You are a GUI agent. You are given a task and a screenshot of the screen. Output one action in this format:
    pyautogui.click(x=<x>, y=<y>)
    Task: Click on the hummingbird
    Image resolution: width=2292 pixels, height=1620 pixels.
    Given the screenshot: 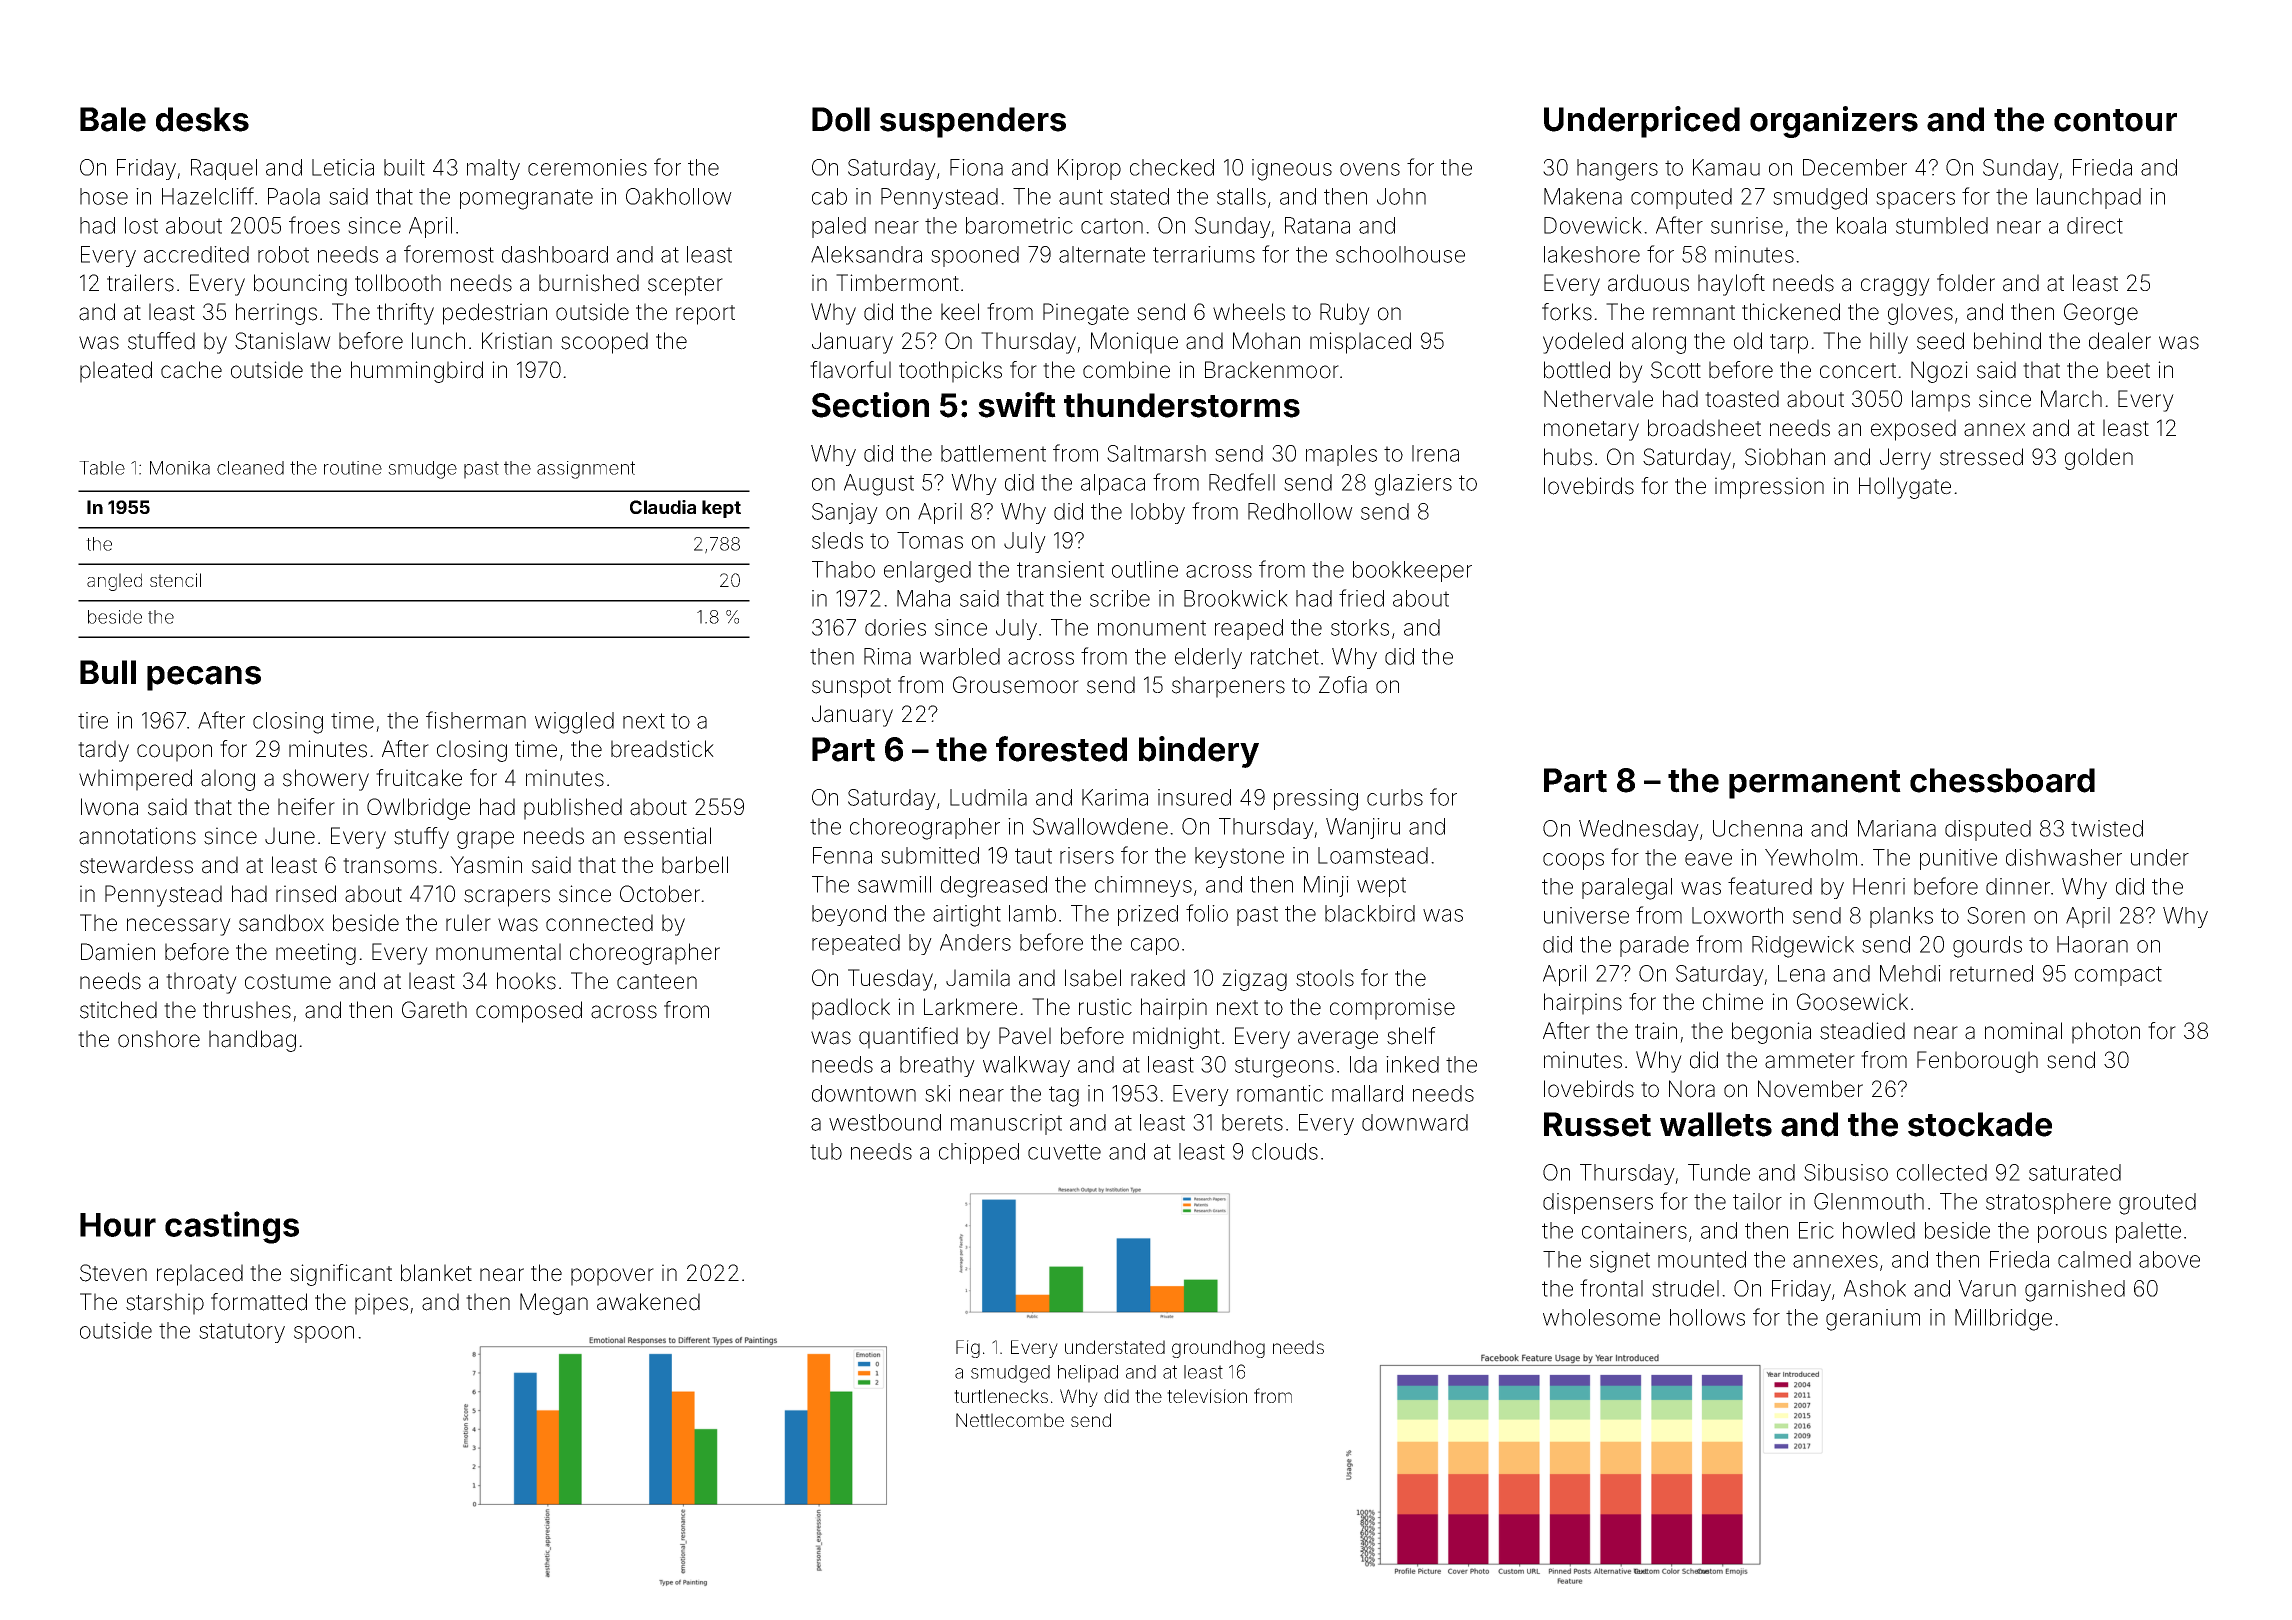 What is the action you would take?
    pyautogui.click(x=417, y=372)
